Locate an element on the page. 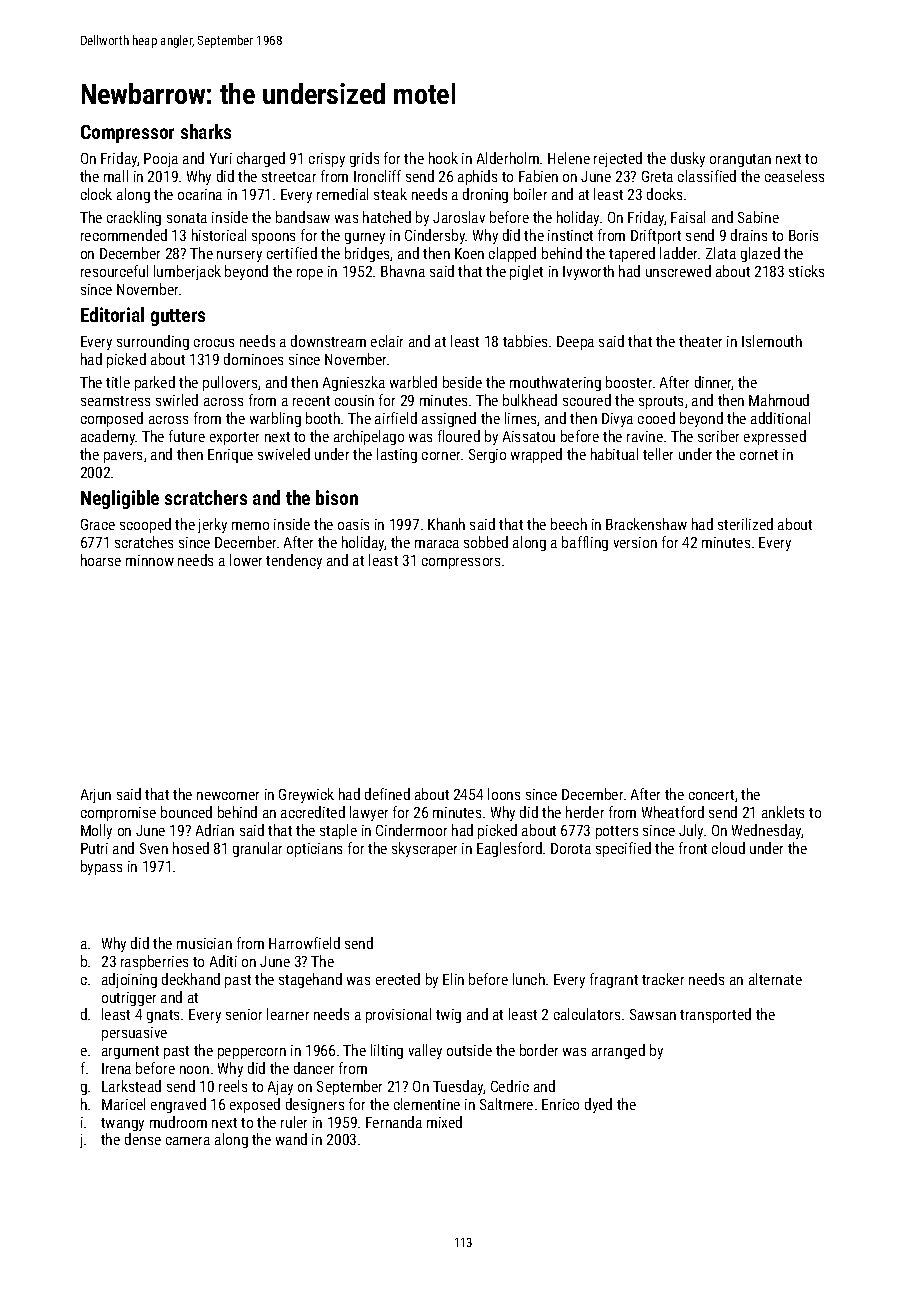 This image has height=1316, width=908. hosed is located at coordinates (191, 848).
